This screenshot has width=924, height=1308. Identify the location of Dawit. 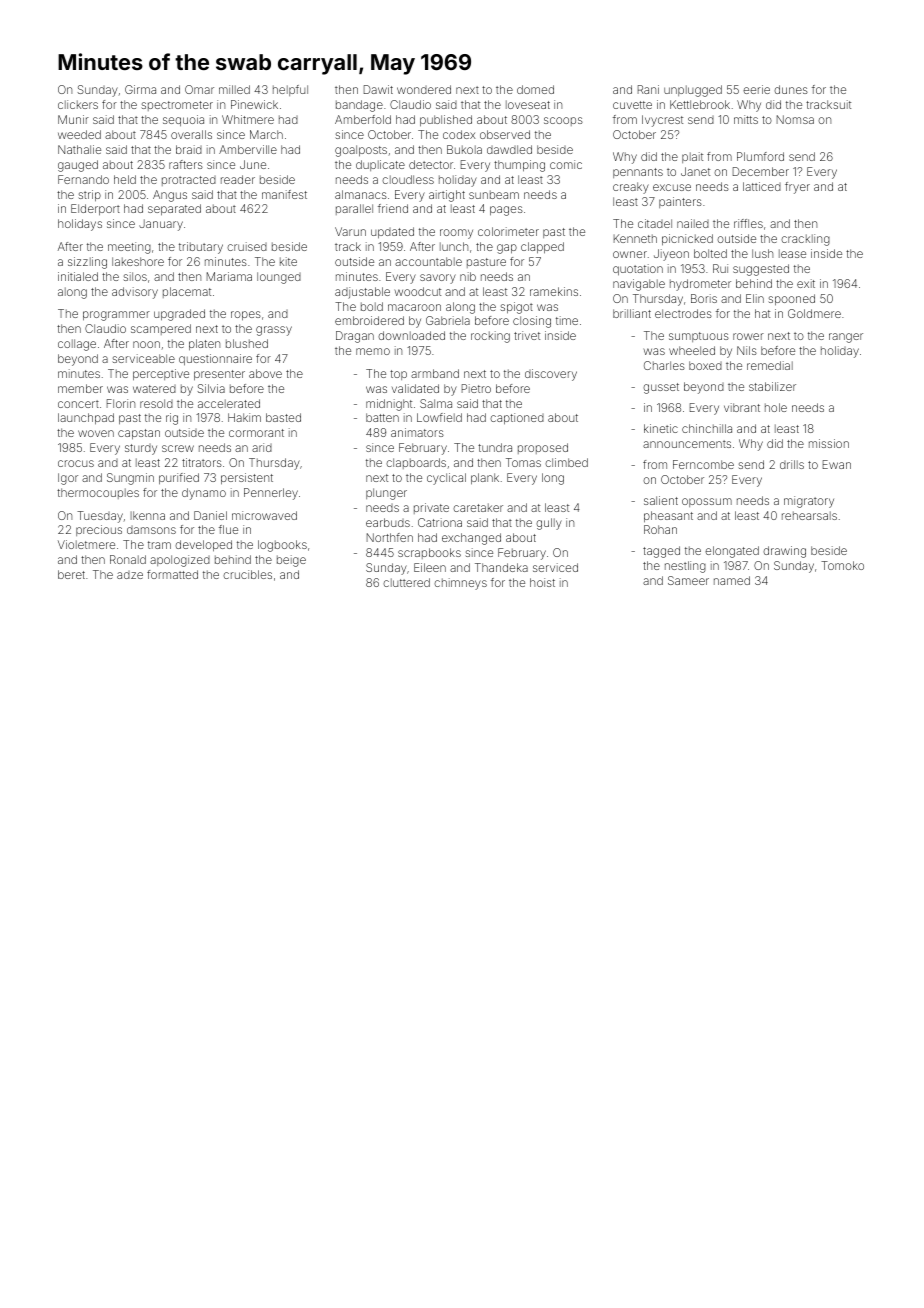
(378, 89).
